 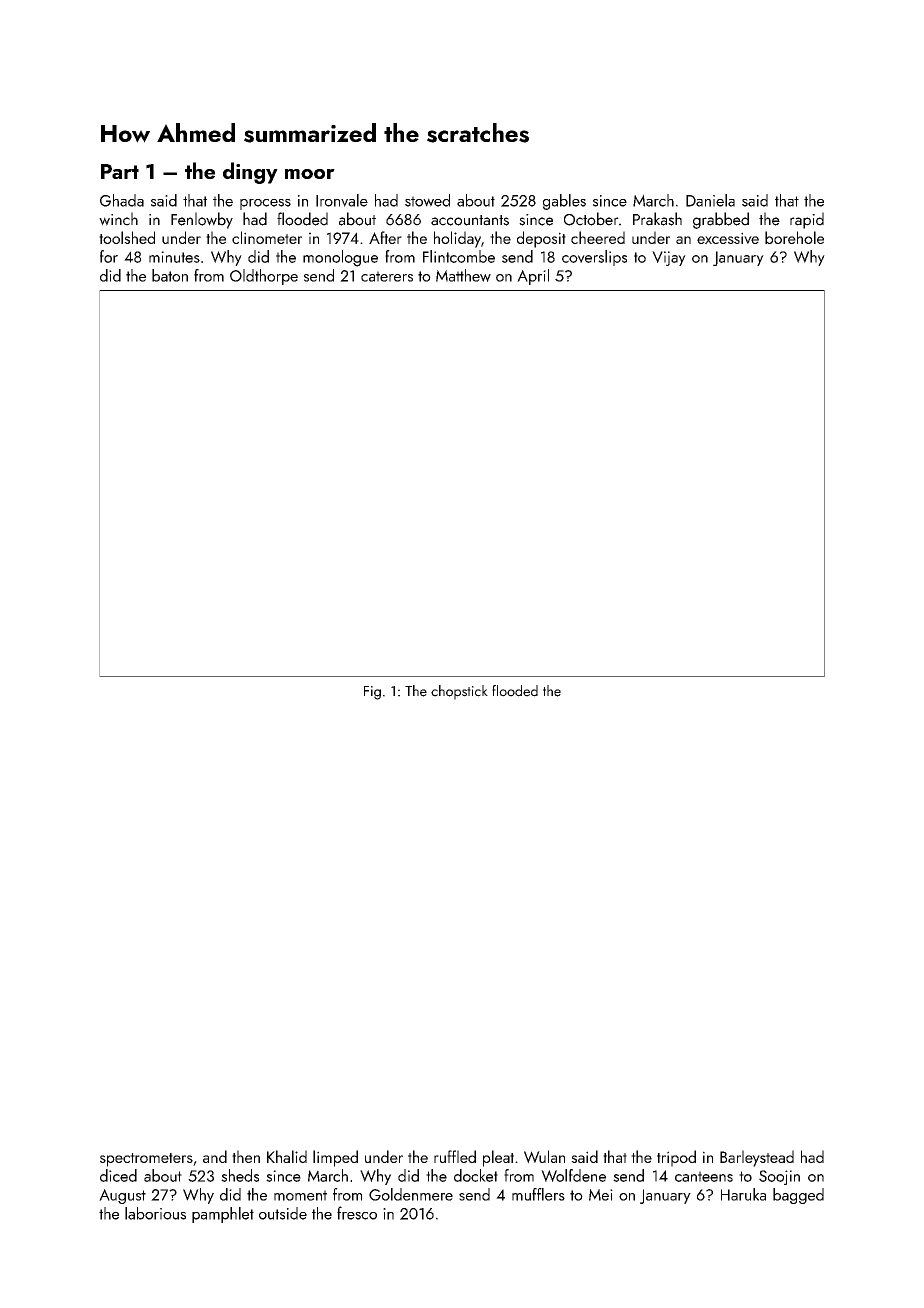 What do you see at coordinates (250, 173) in the document?
I see `dingy` at bounding box center [250, 173].
